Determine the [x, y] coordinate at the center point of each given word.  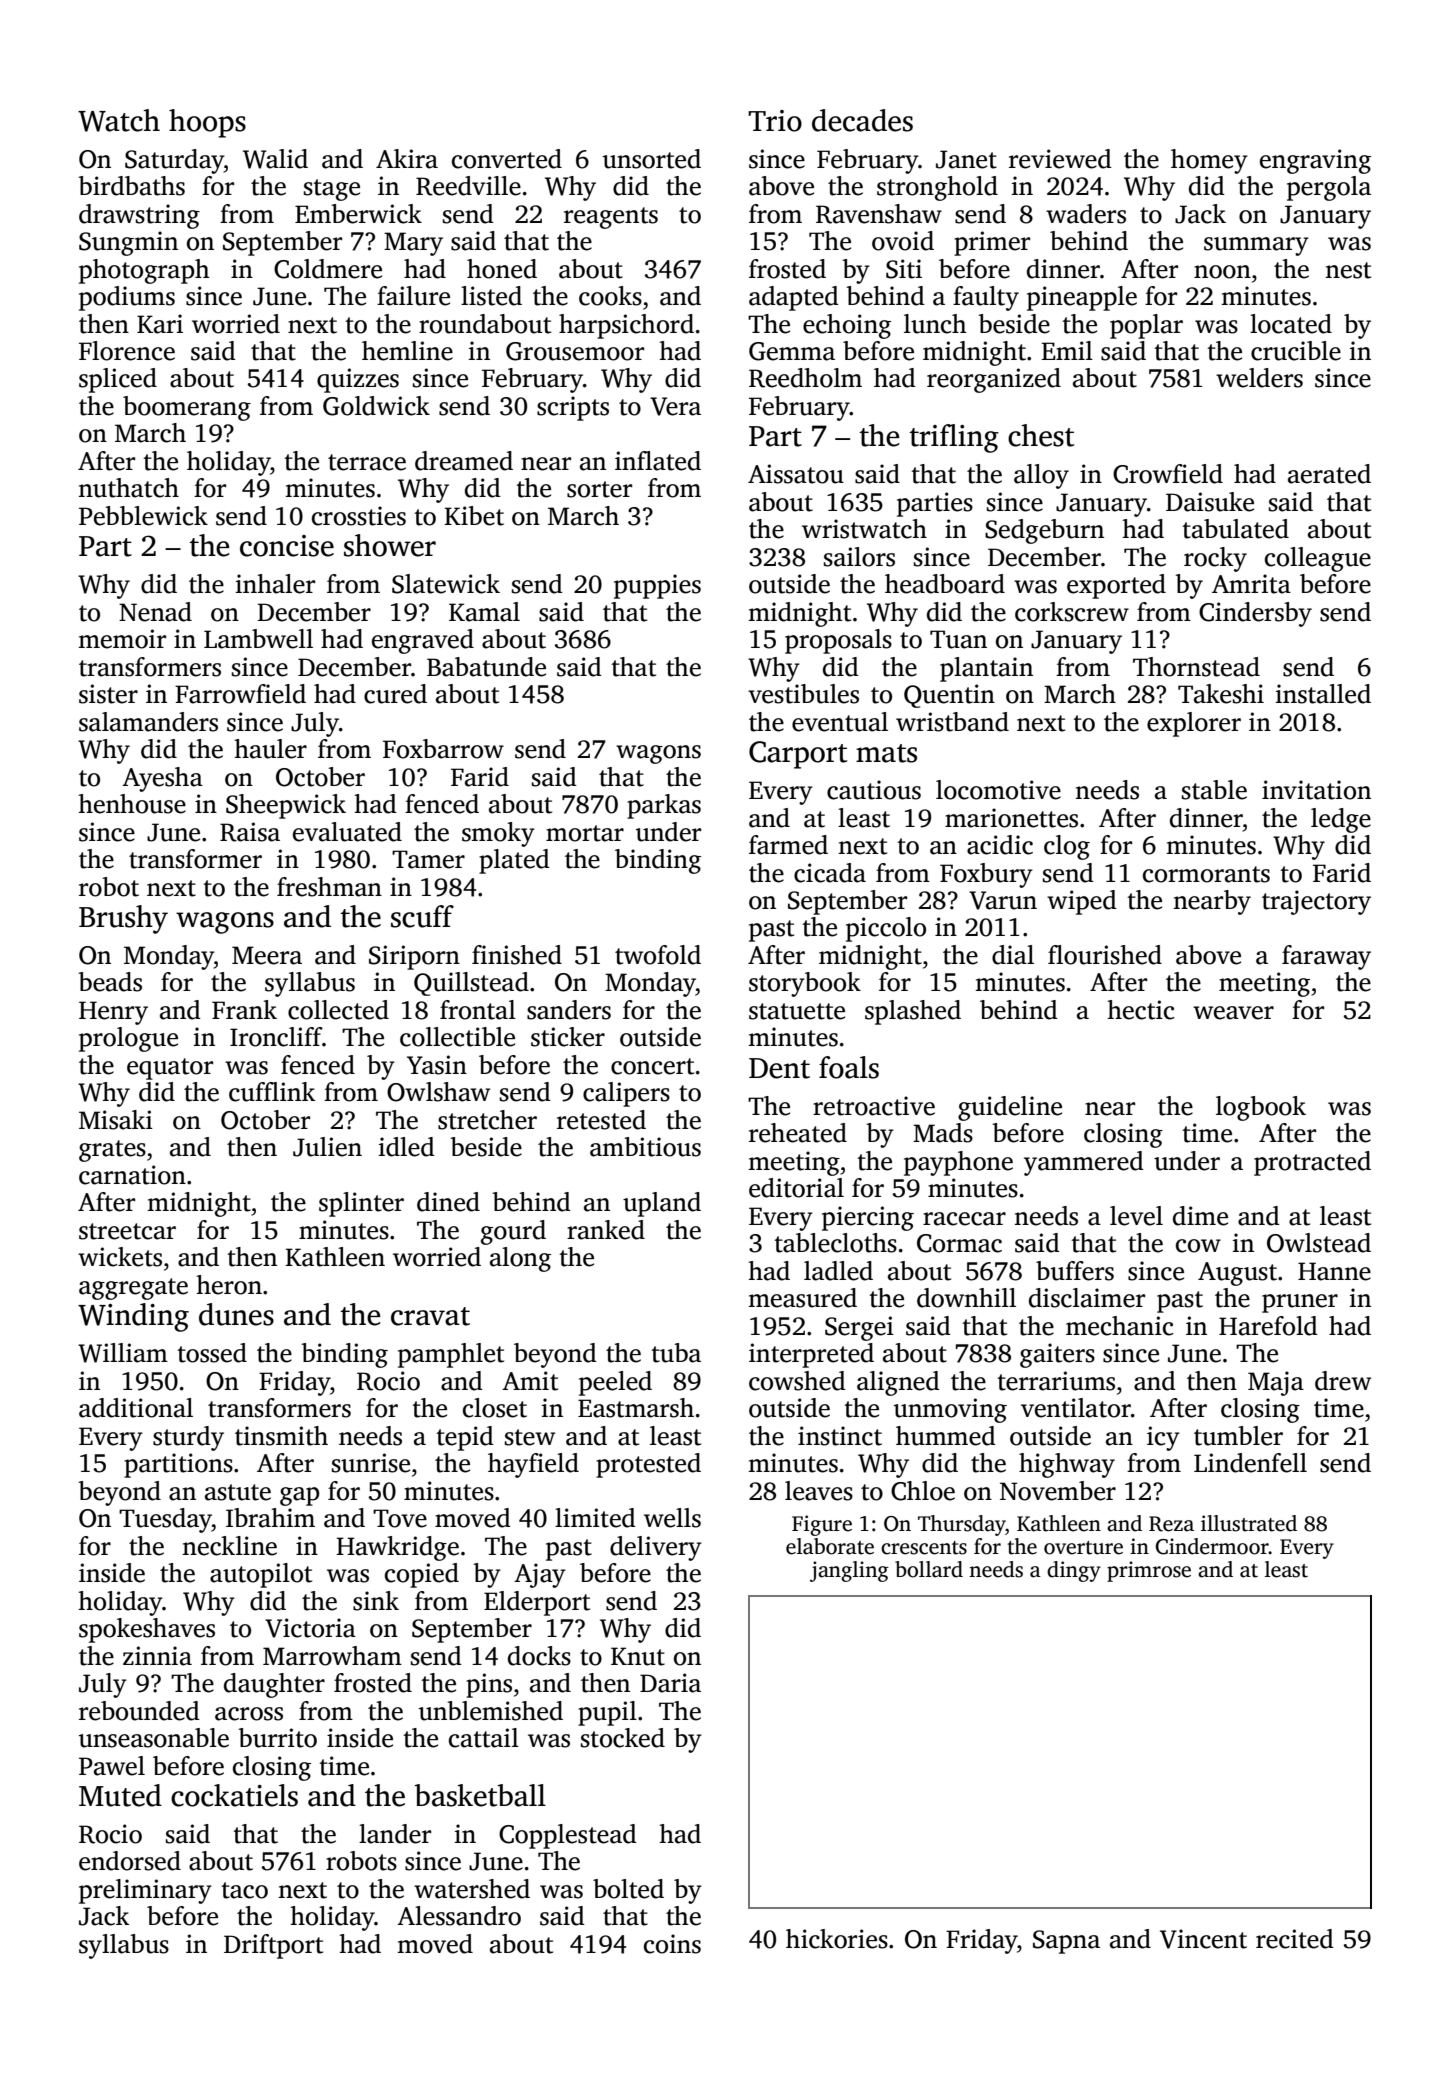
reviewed [1060, 159]
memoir [122, 639]
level [1136, 1216]
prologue [128, 1039]
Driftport [273, 1946]
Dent [779, 1068]
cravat [430, 1316]
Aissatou [796, 474]
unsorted [652, 159]
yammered [1084, 1163]
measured [802, 1298]
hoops [207, 123]
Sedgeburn [1044, 531]
